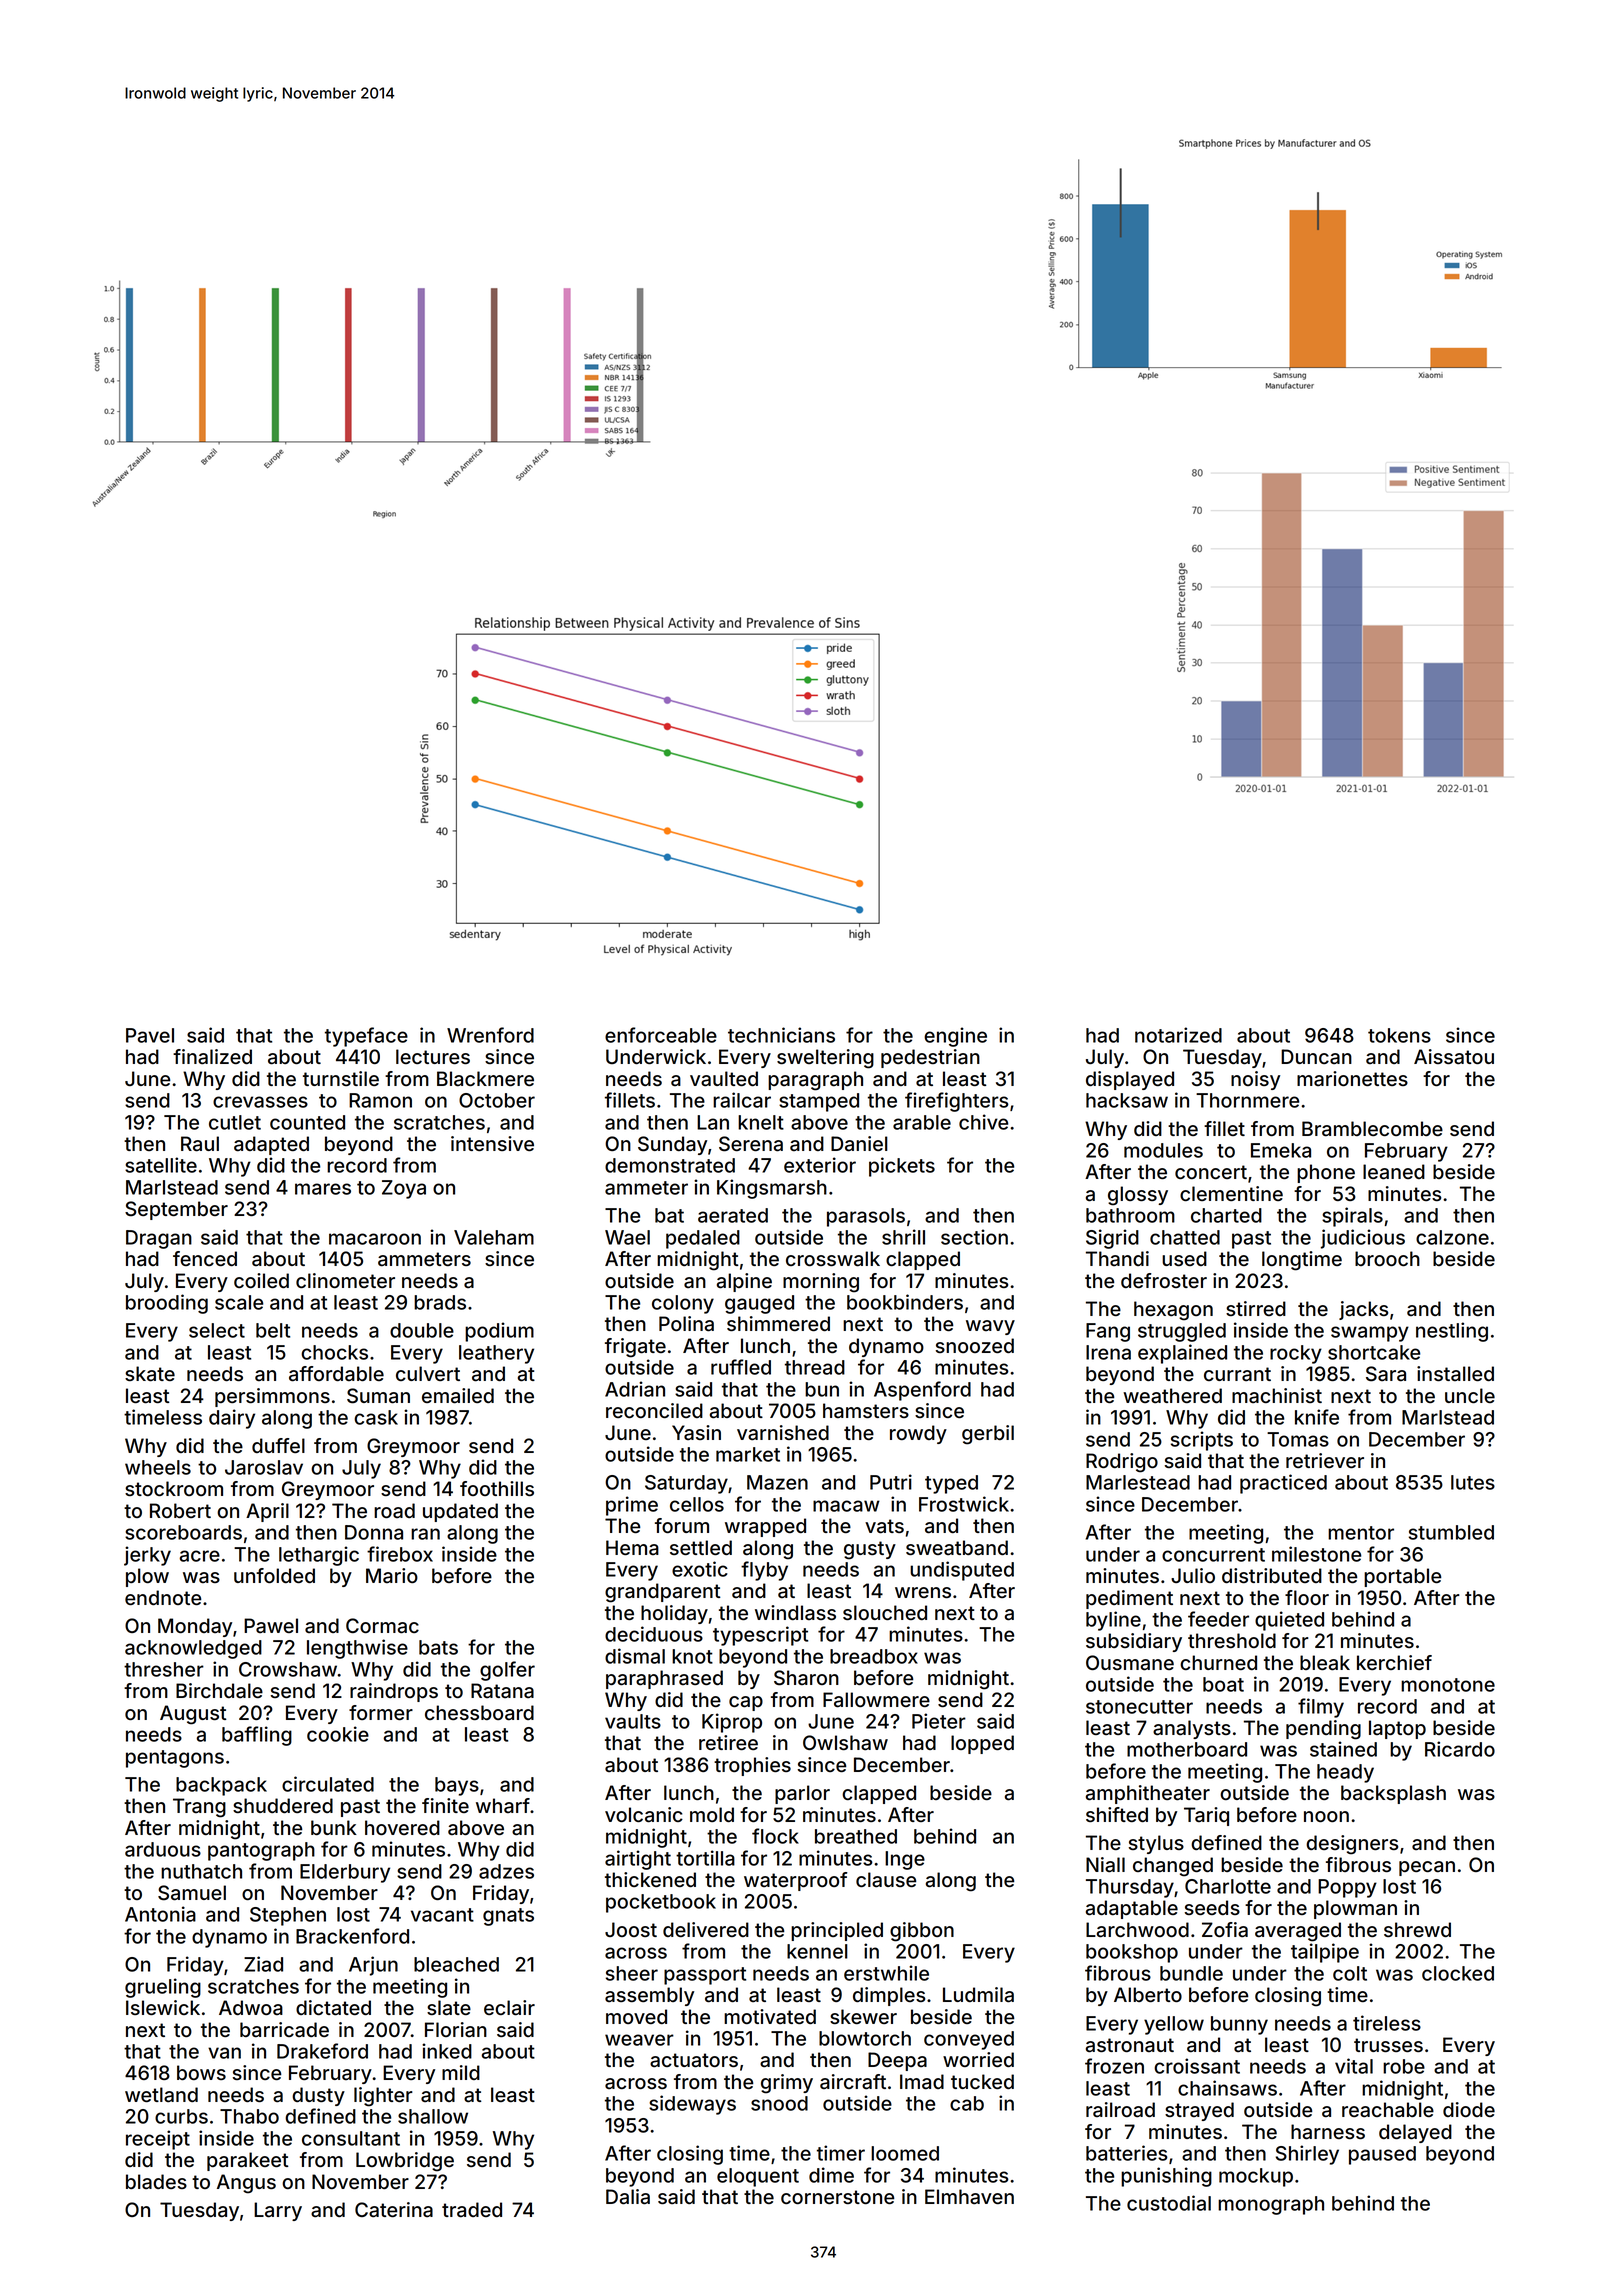  What do you see at coordinates (288, 1669) in the page?
I see `Crowshaw` at bounding box center [288, 1669].
